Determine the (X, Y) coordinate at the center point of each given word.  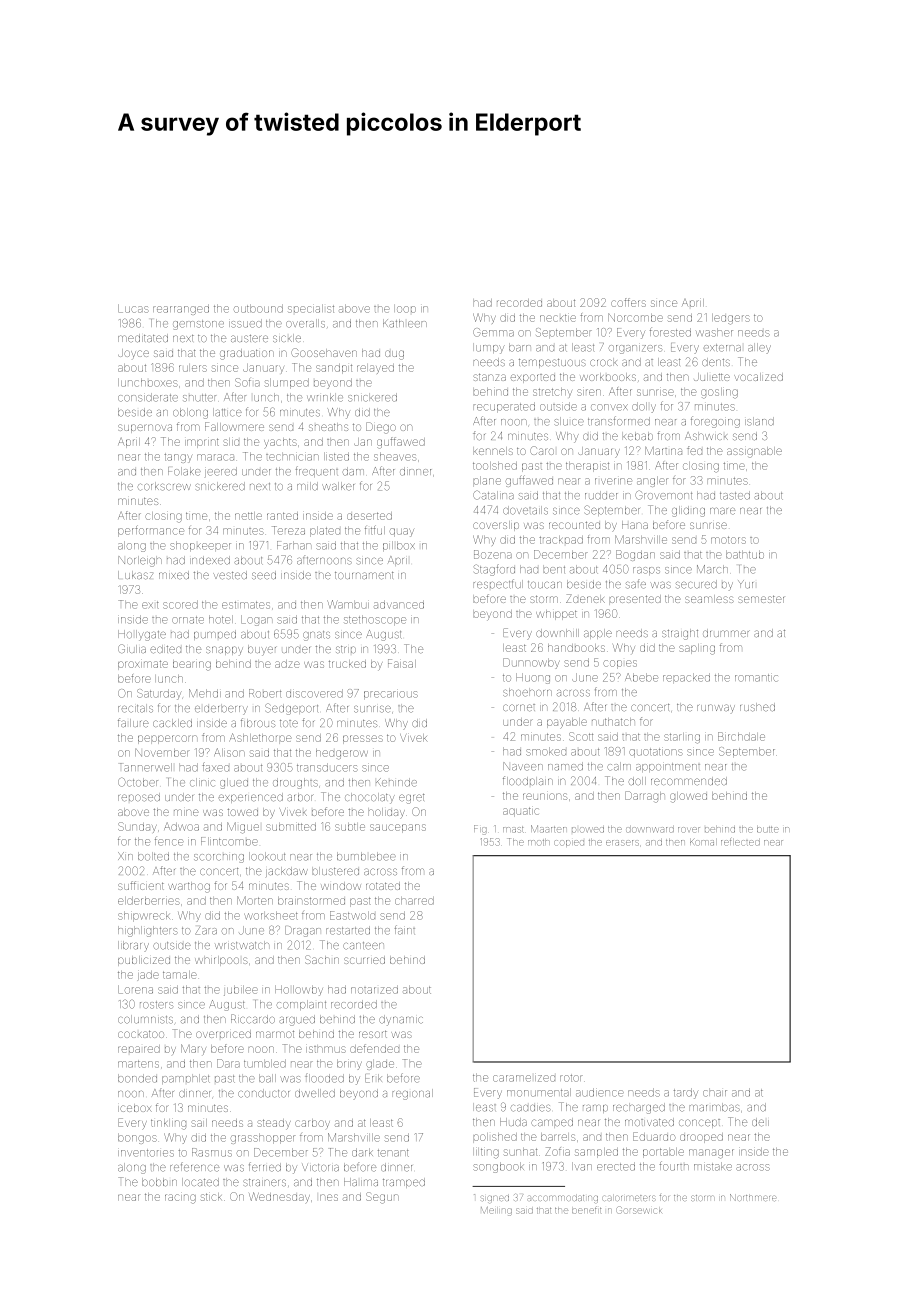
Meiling (496, 1211)
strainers (264, 1183)
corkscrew (164, 486)
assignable (754, 452)
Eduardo (654, 1136)
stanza (490, 377)
